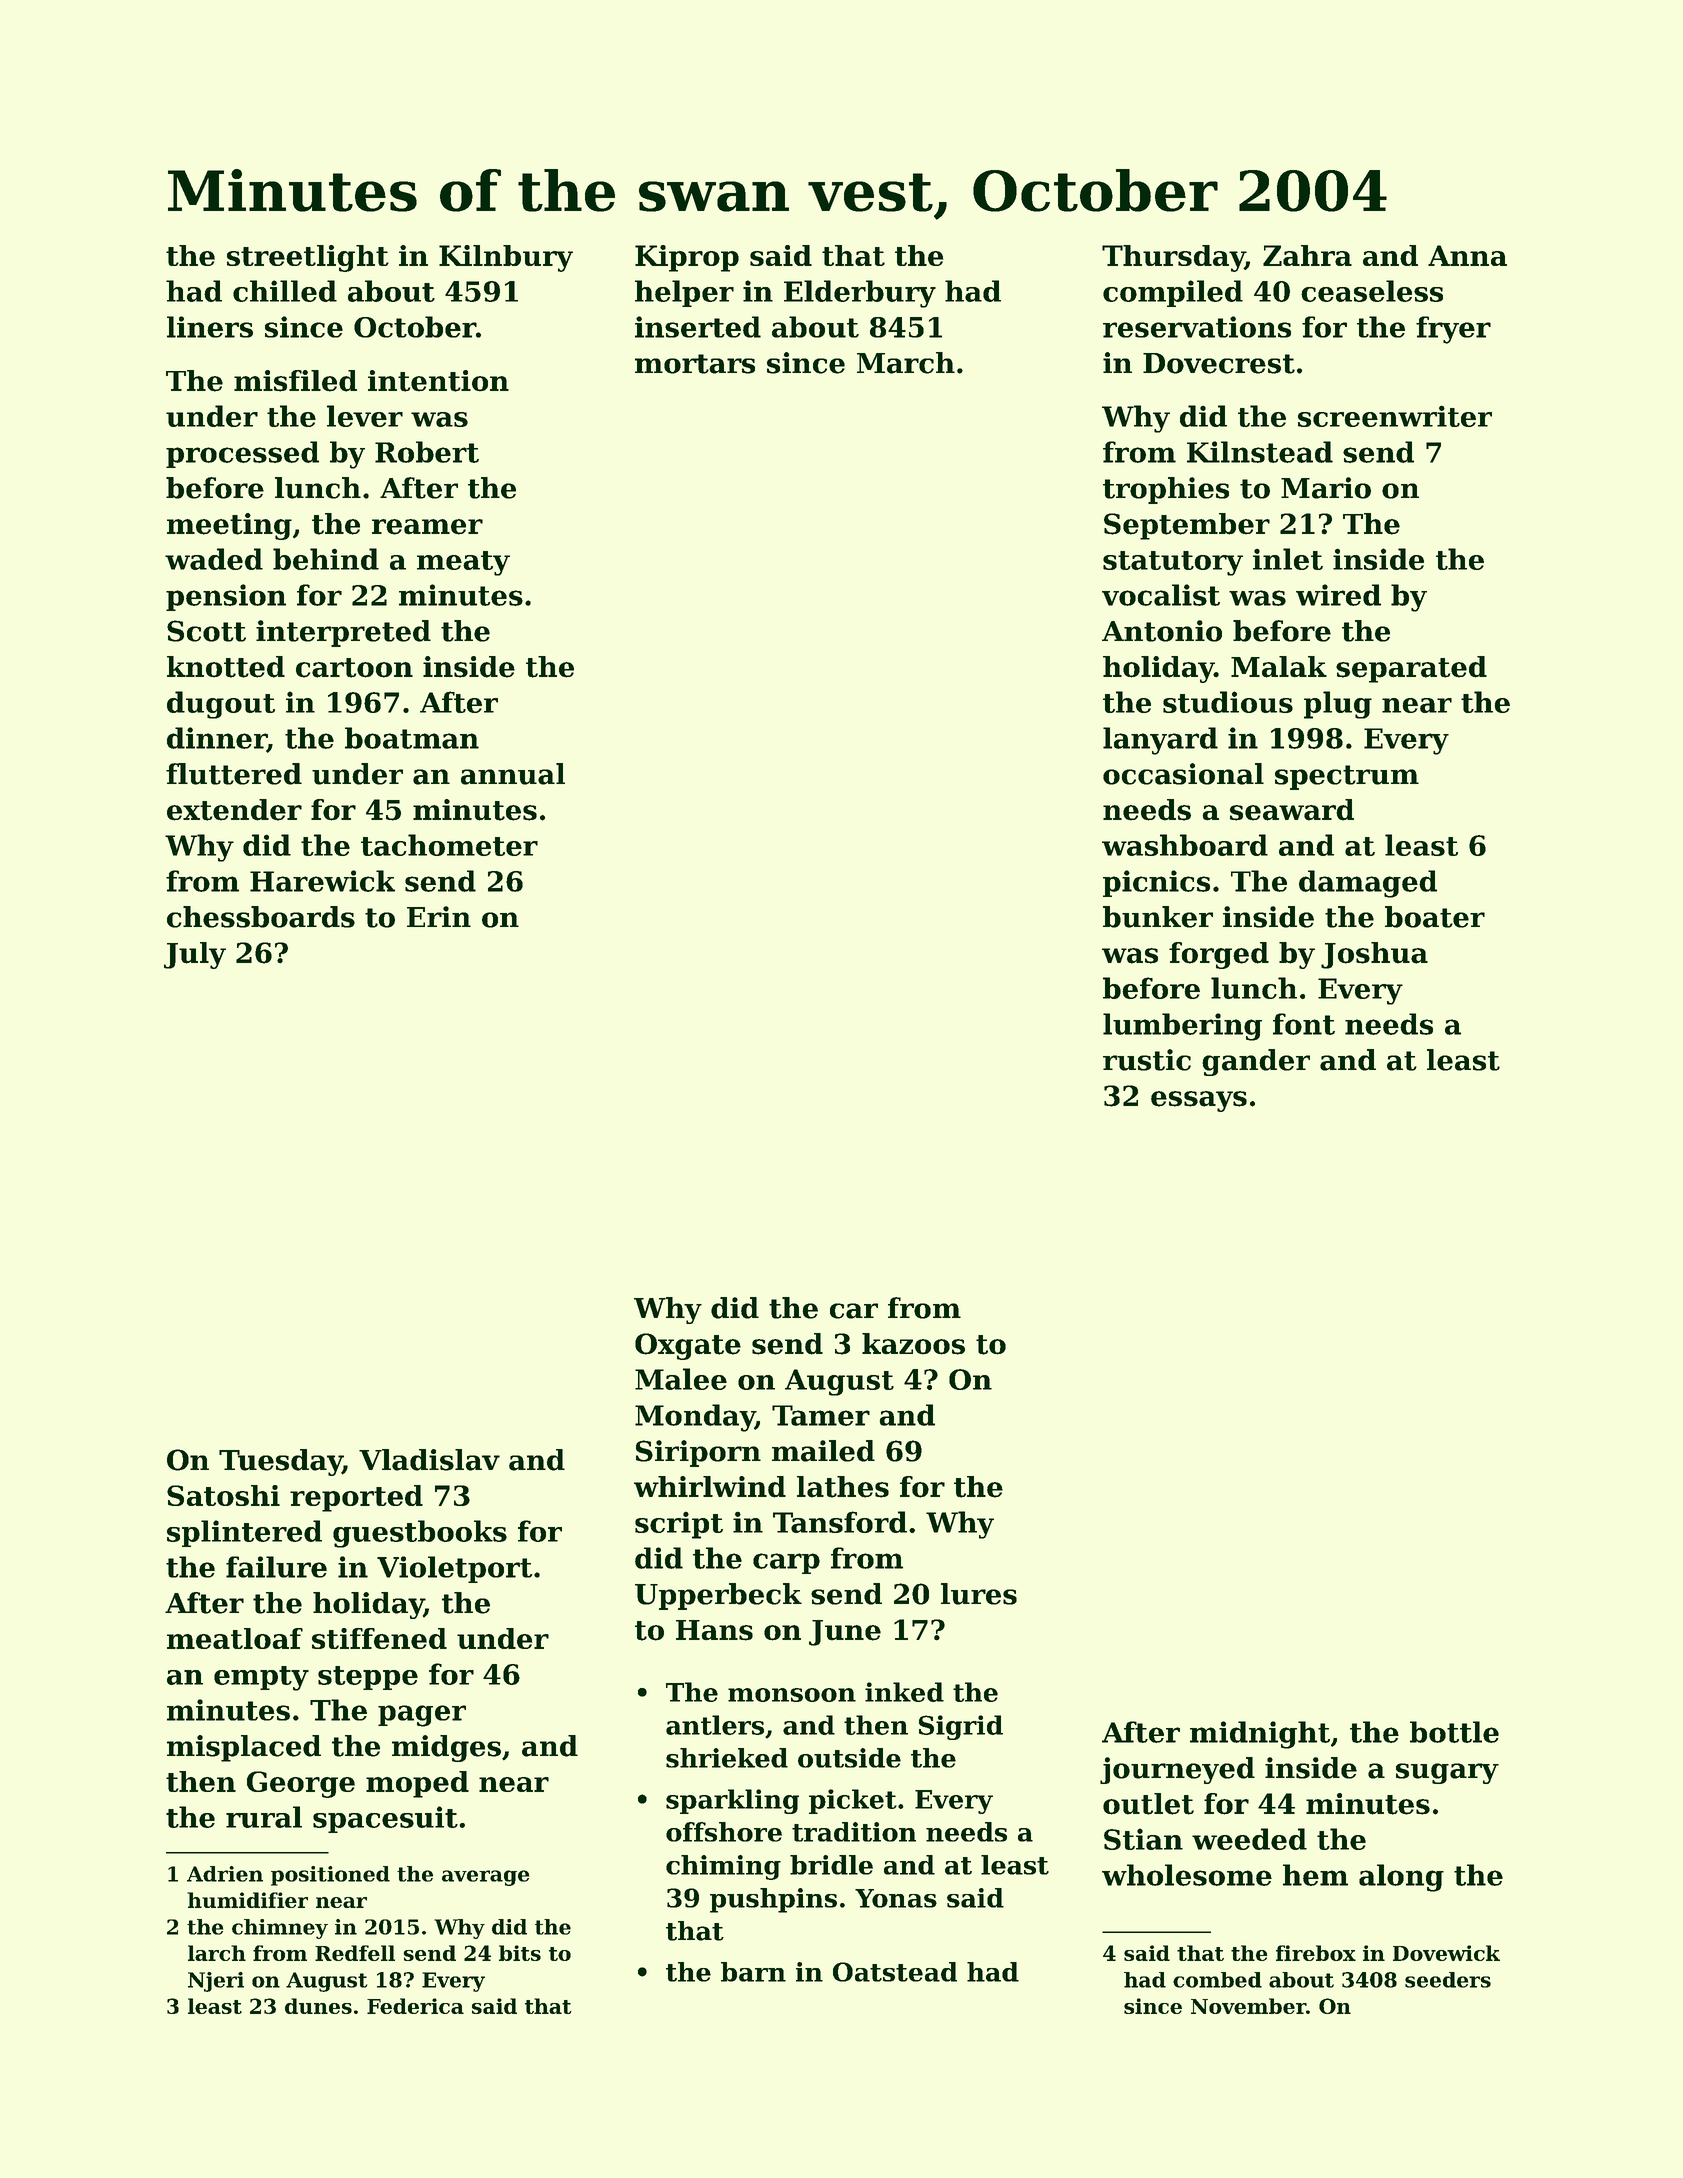 This screenshot has height=2178, width=1683. I want to click on boater, so click(1435, 917).
